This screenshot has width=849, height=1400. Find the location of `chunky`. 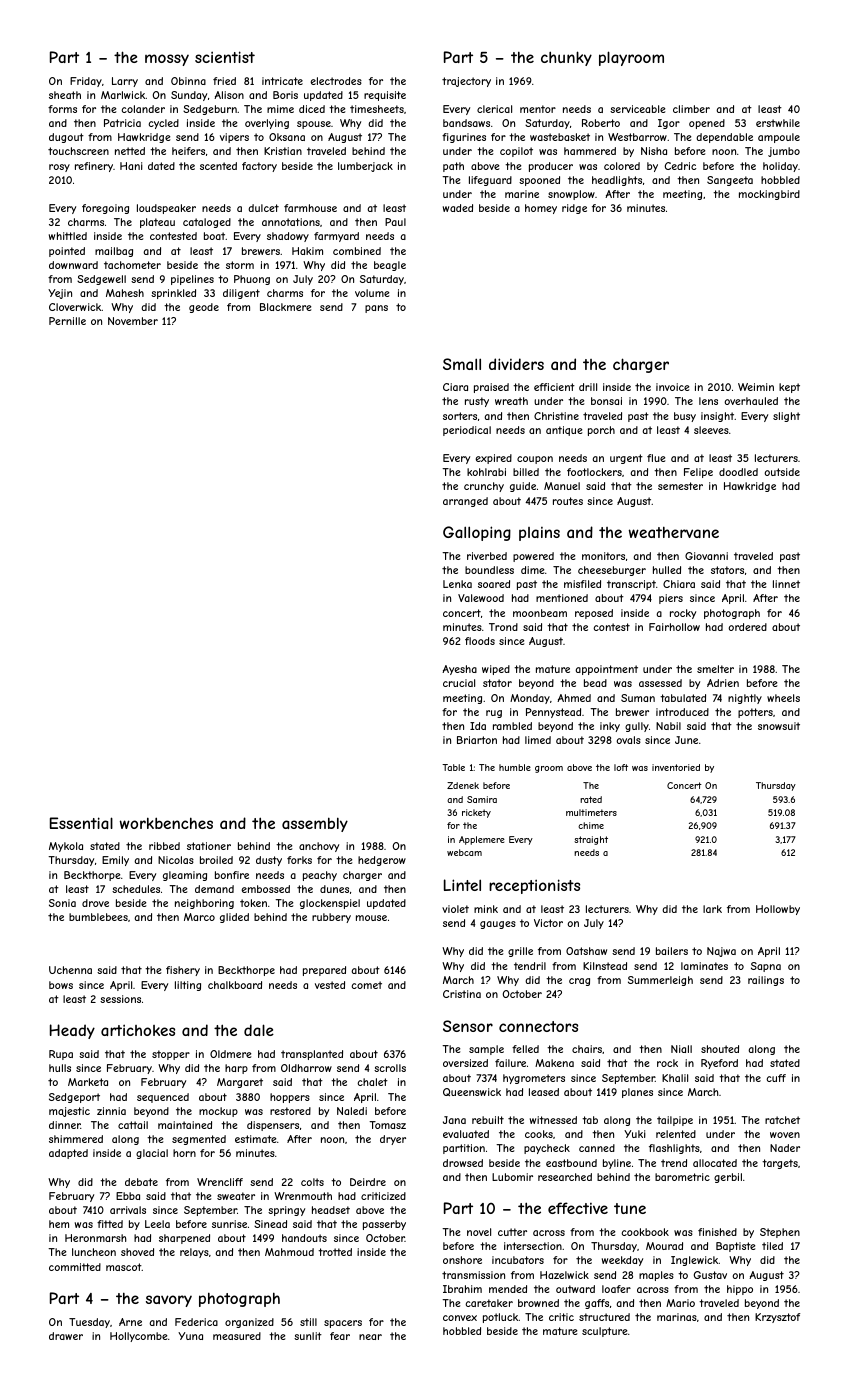

chunky is located at coordinates (566, 58).
